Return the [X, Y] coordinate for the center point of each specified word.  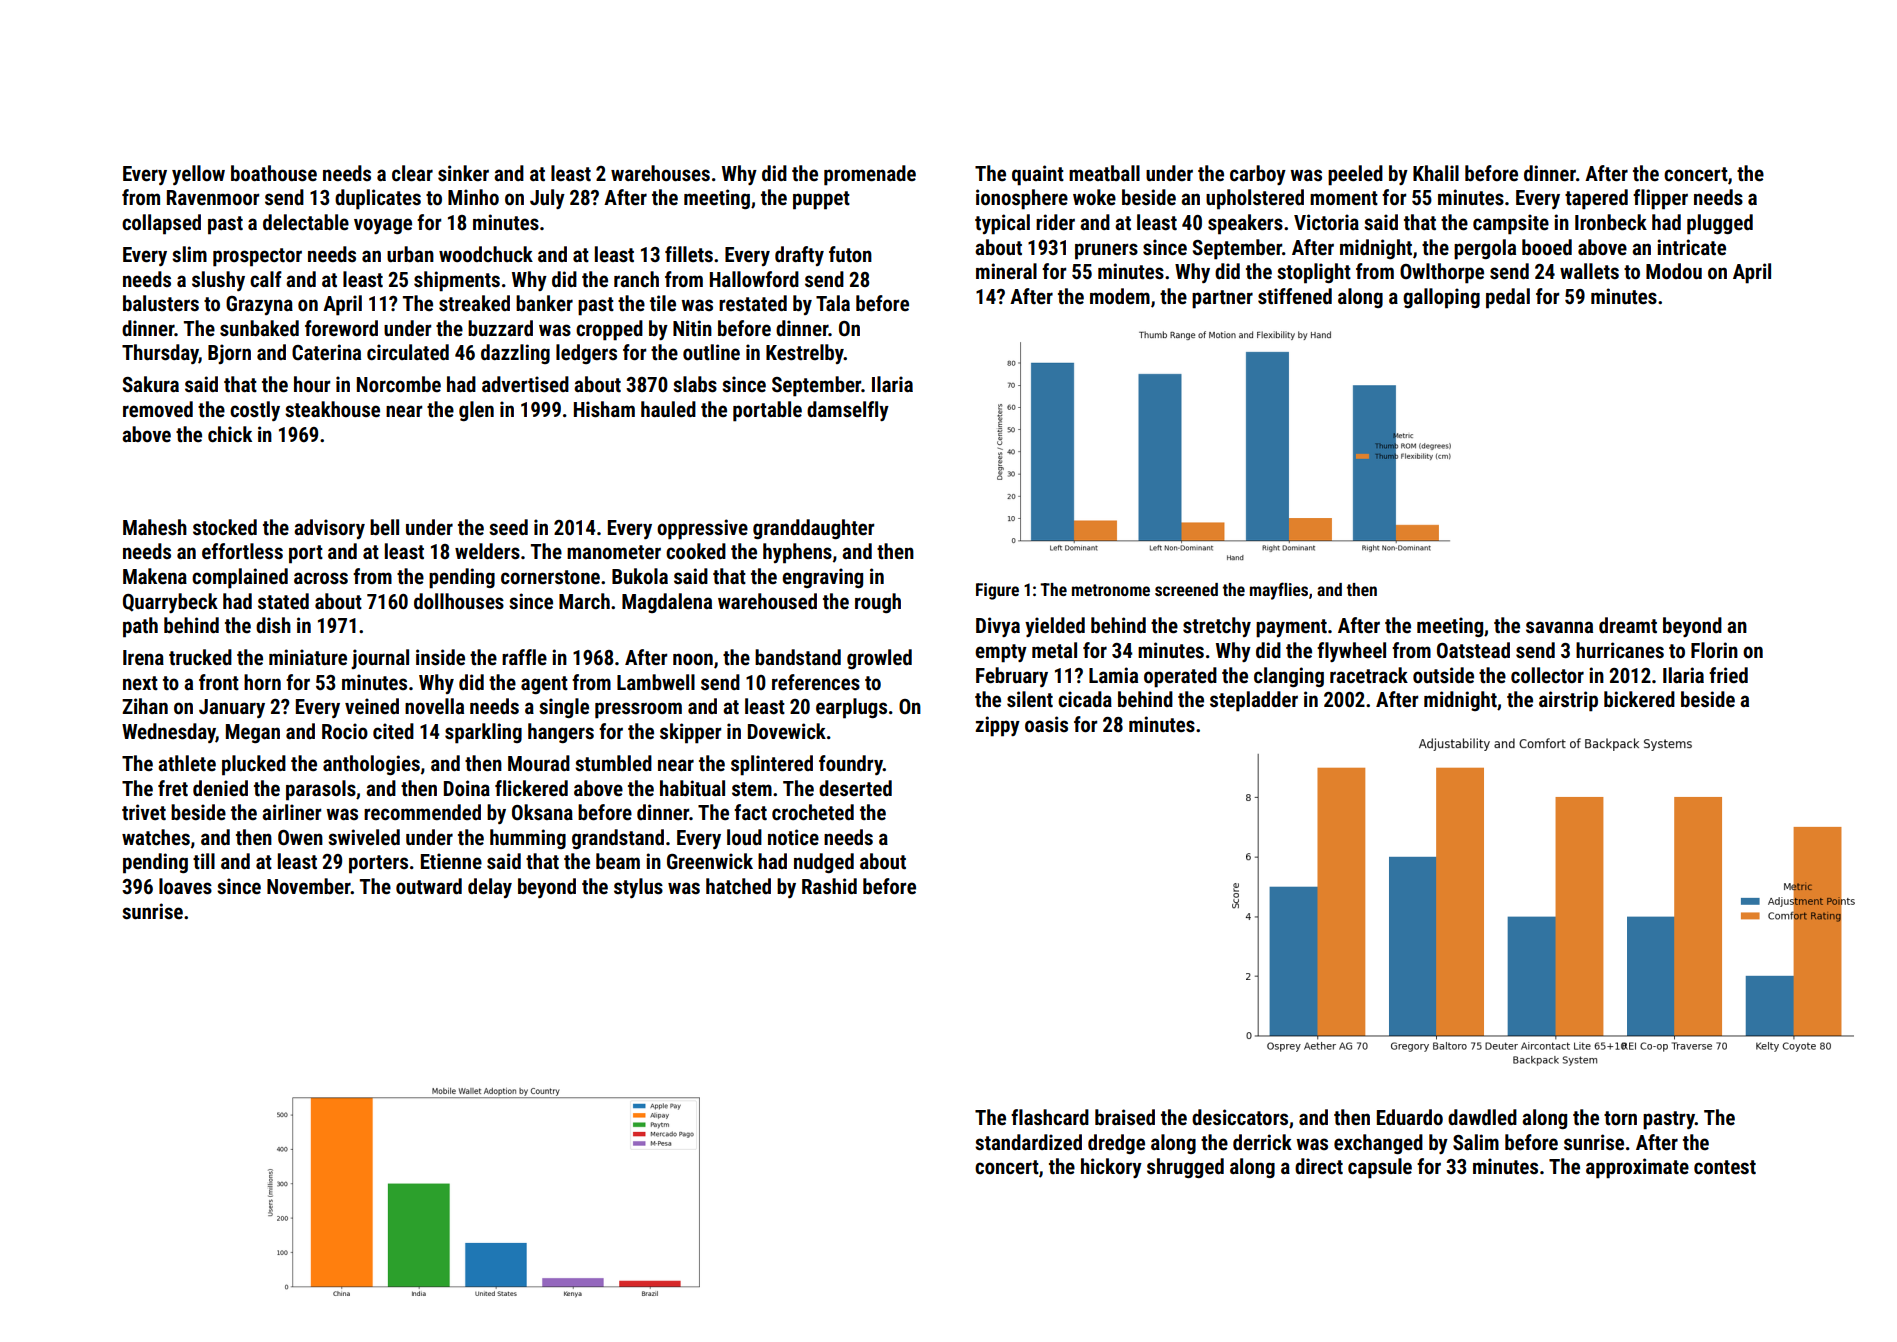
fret [173, 788]
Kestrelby [805, 354]
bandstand [798, 657]
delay [490, 888]
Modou [1674, 271]
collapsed [161, 224]
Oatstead [1473, 650]
